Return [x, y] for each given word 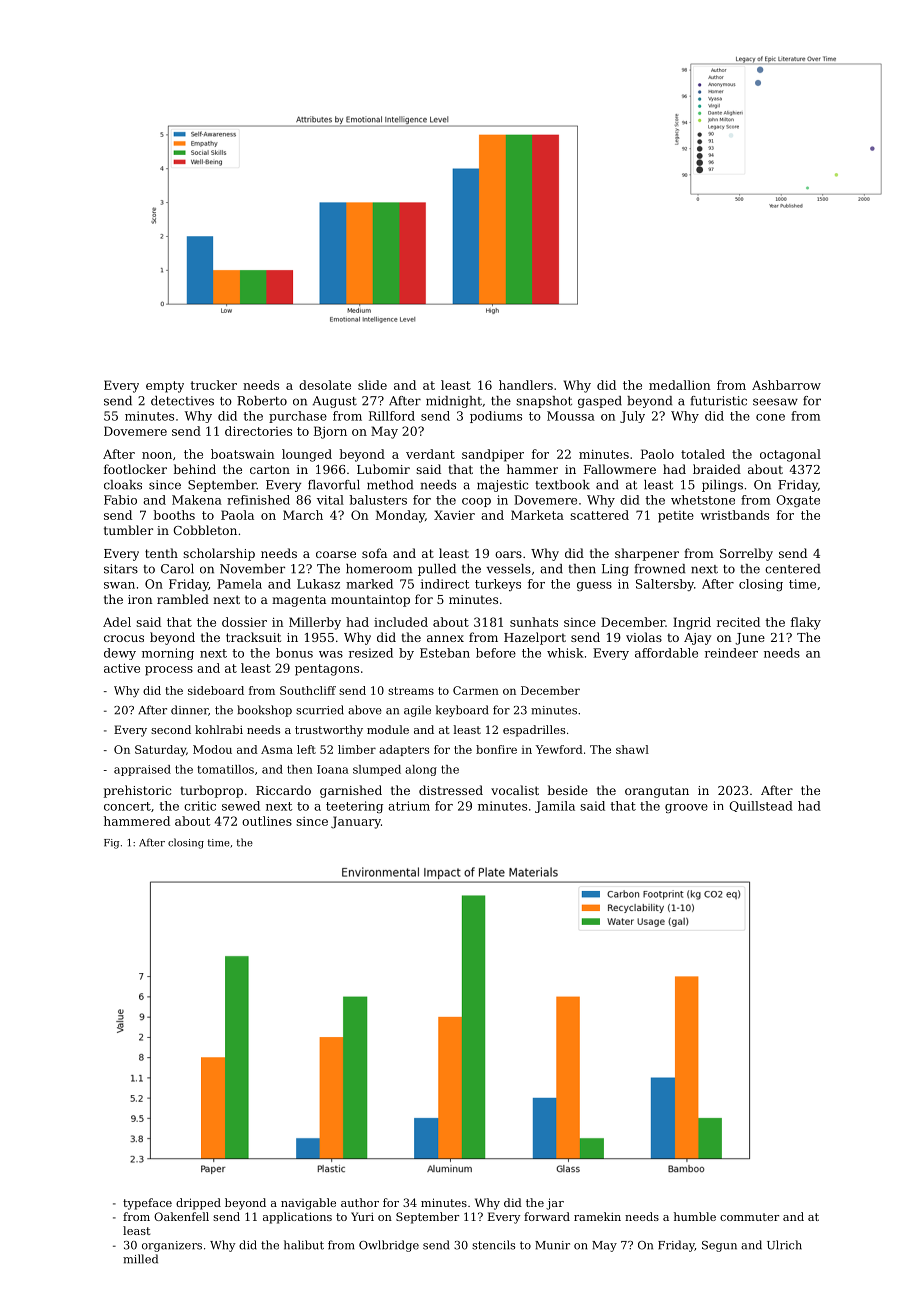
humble [695, 1216]
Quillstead [761, 806]
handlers [526, 385]
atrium [409, 806]
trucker [213, 385]
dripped [198, 1204]
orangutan [657, 792]
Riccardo [283, 790]
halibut [304, 1245]
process [169, 671]
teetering [354, 807]
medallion [680, 385]
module [388, 729]
